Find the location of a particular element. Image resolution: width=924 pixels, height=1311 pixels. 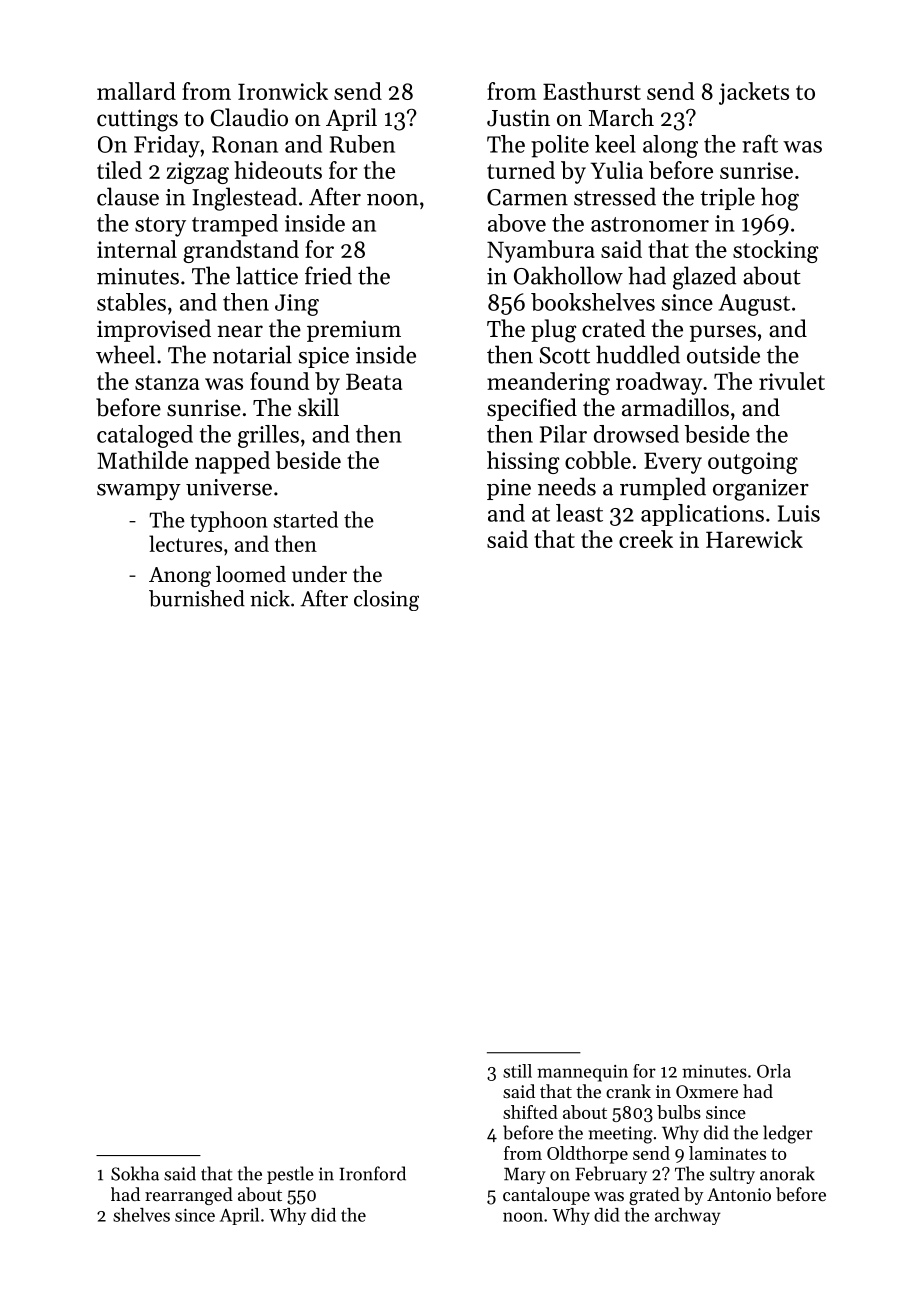

Easthurst is located at coordinates (592, 91).
